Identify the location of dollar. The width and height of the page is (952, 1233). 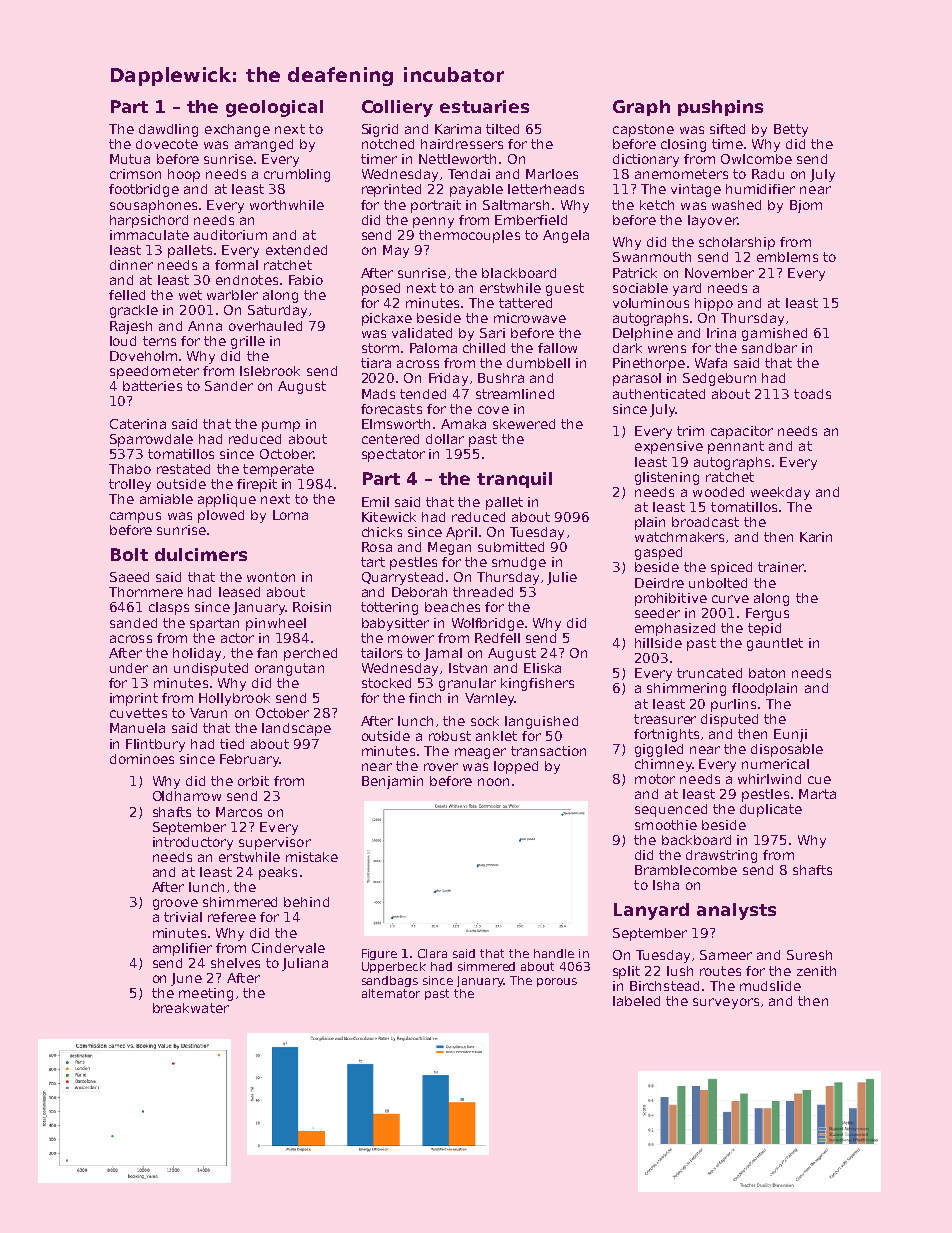
(445, 439).
